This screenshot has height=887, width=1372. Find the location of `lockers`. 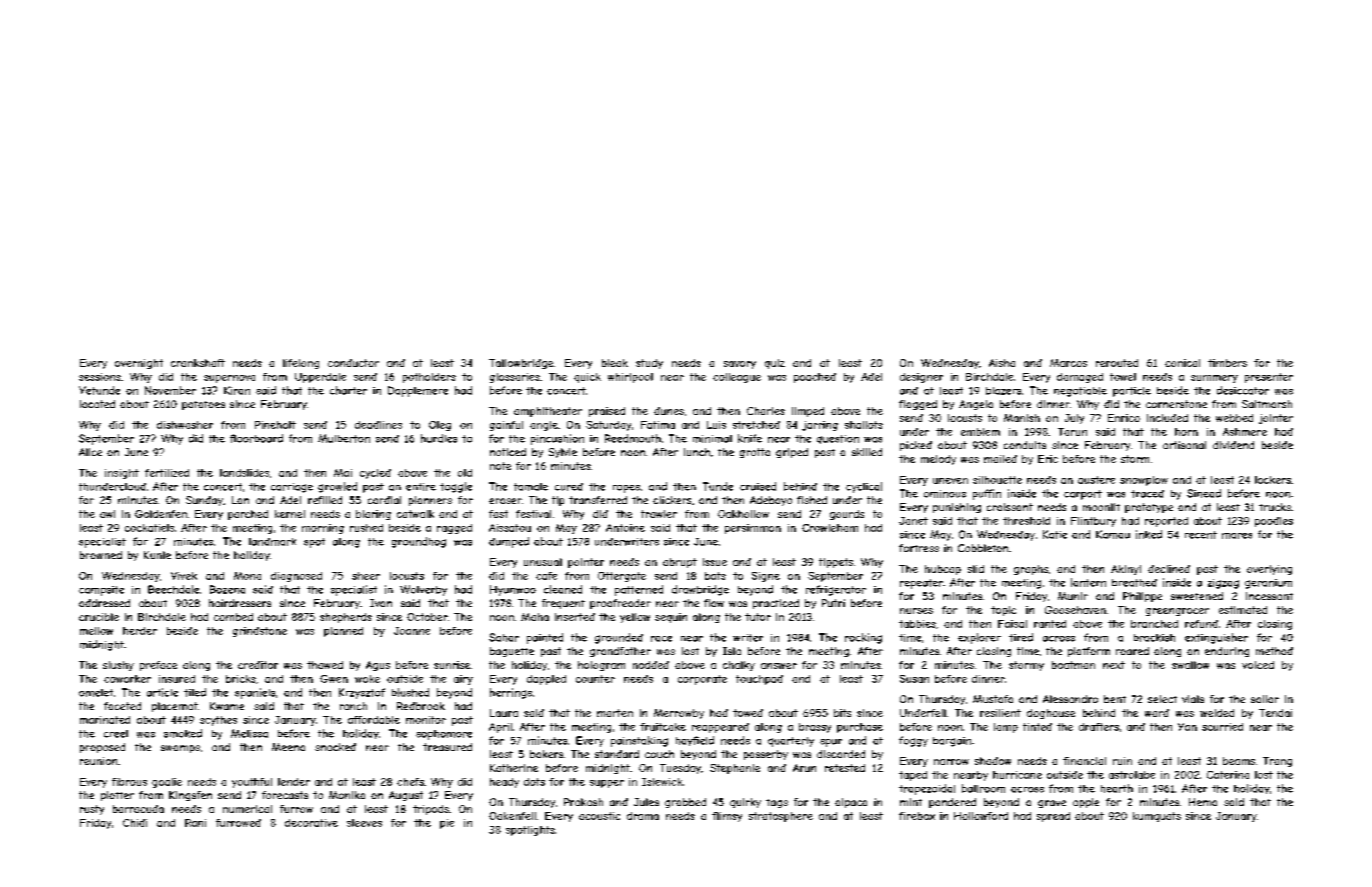

lockers is located at coordinates (1273, 480).
